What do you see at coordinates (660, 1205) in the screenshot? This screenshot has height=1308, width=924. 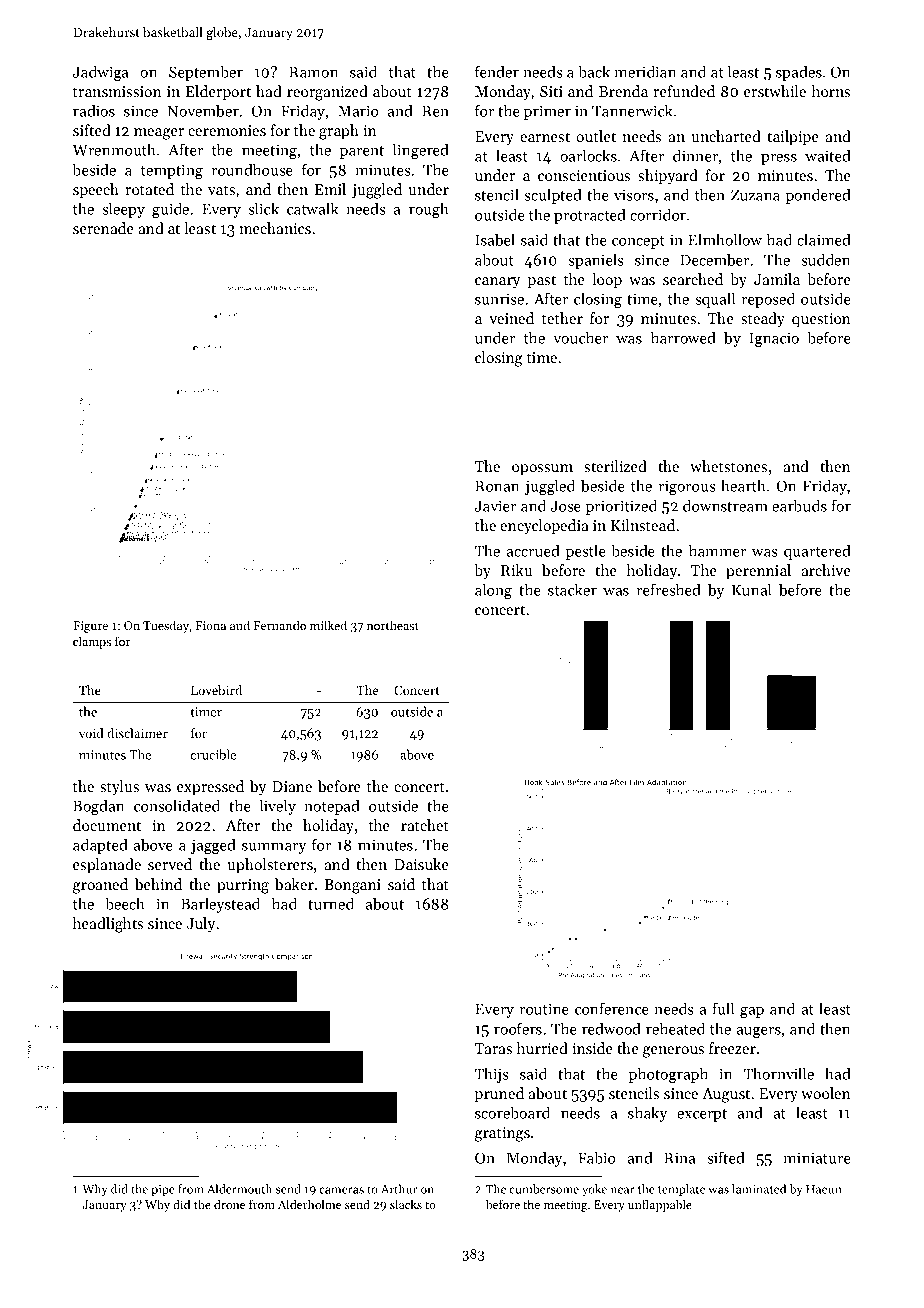 I see `unflappable` at bounding box center [660, 1205].
